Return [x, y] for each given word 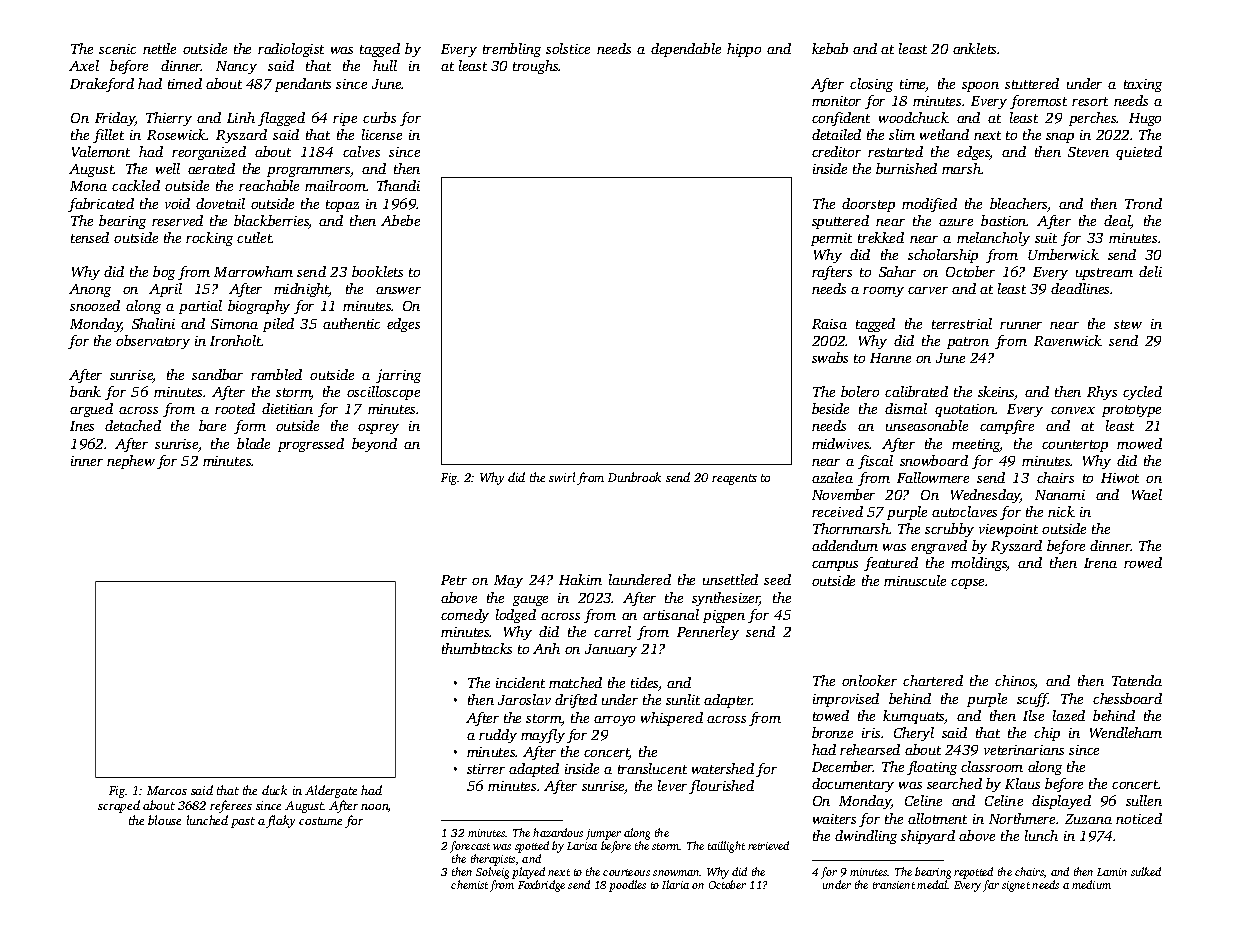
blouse [164, 820]
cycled [1142, 393]
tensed [90, 237]
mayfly [543, 736]
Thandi [398, 185]
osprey [378, 429]
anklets [974, 48]
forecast [470, 847]
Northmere [1022, 818]
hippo [744, 50]
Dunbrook [634, 477]
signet [1016, 886]
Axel [84, 65]
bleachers [1019, 205]
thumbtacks [477, 648]
